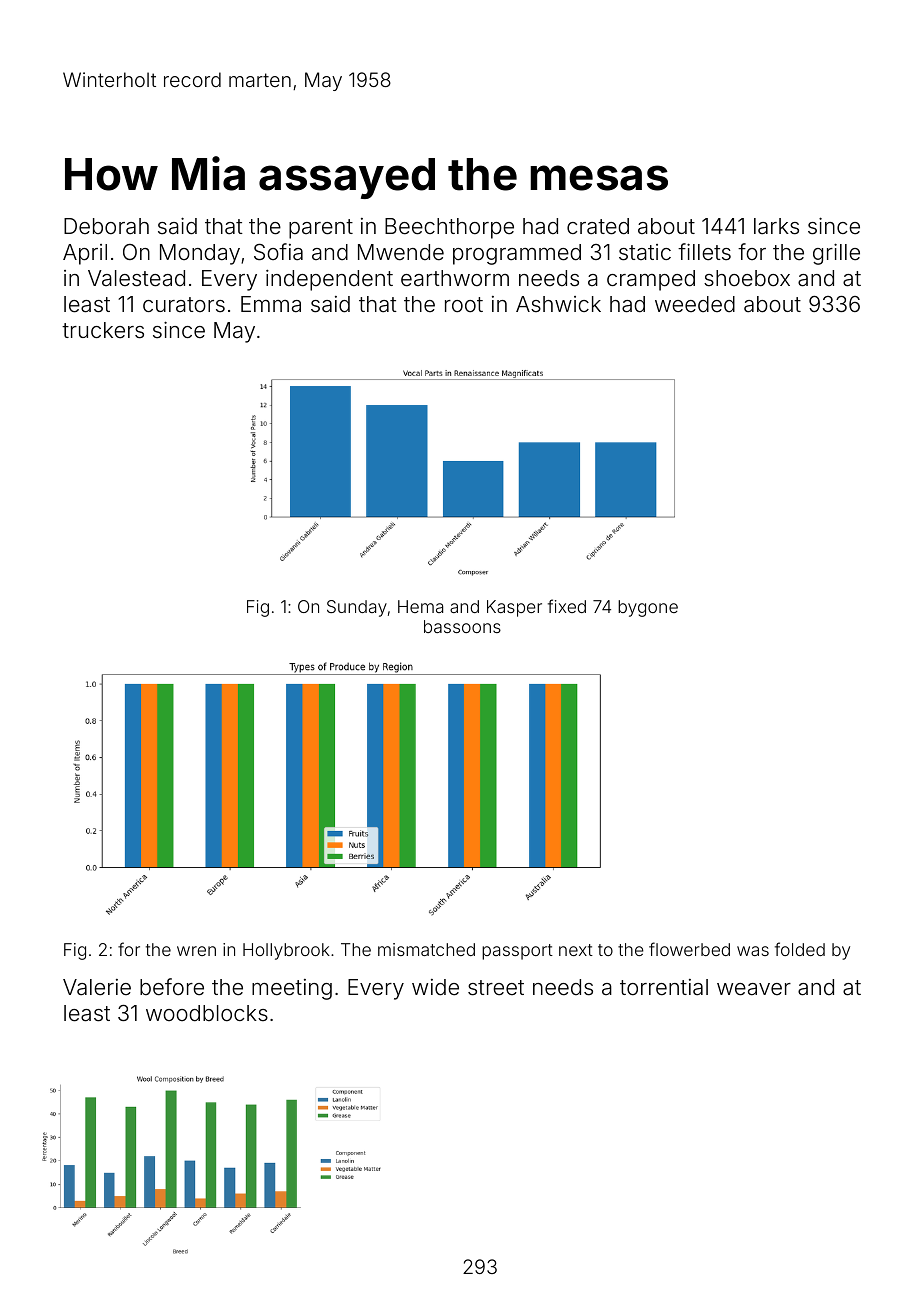 The image size is (924, 1311). What do you see at coordinates (435, 987) in the screenshot?
I see `wide` at bounding box center [435, 987].
